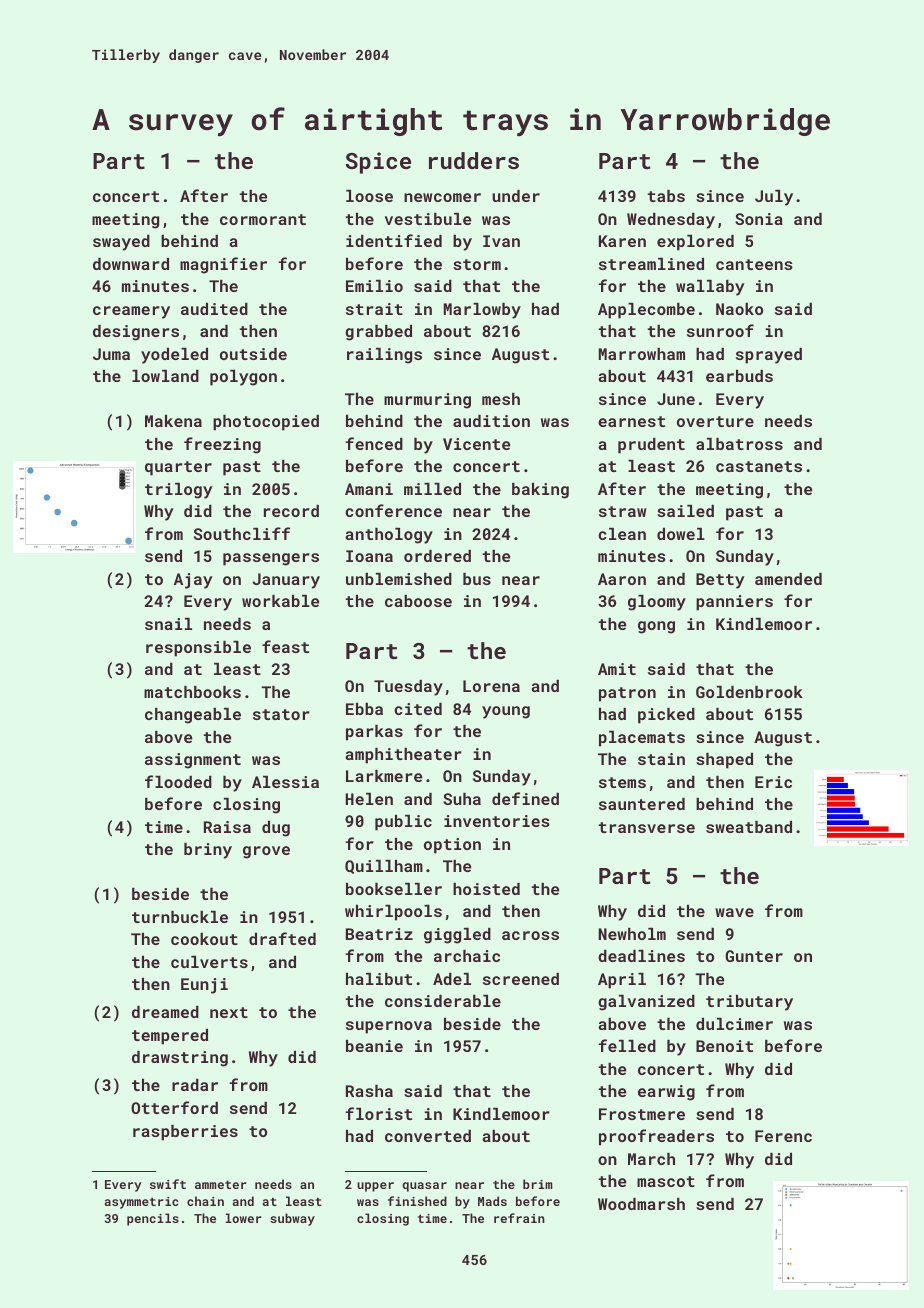  I want to click on rudders, so click(474, 160).
